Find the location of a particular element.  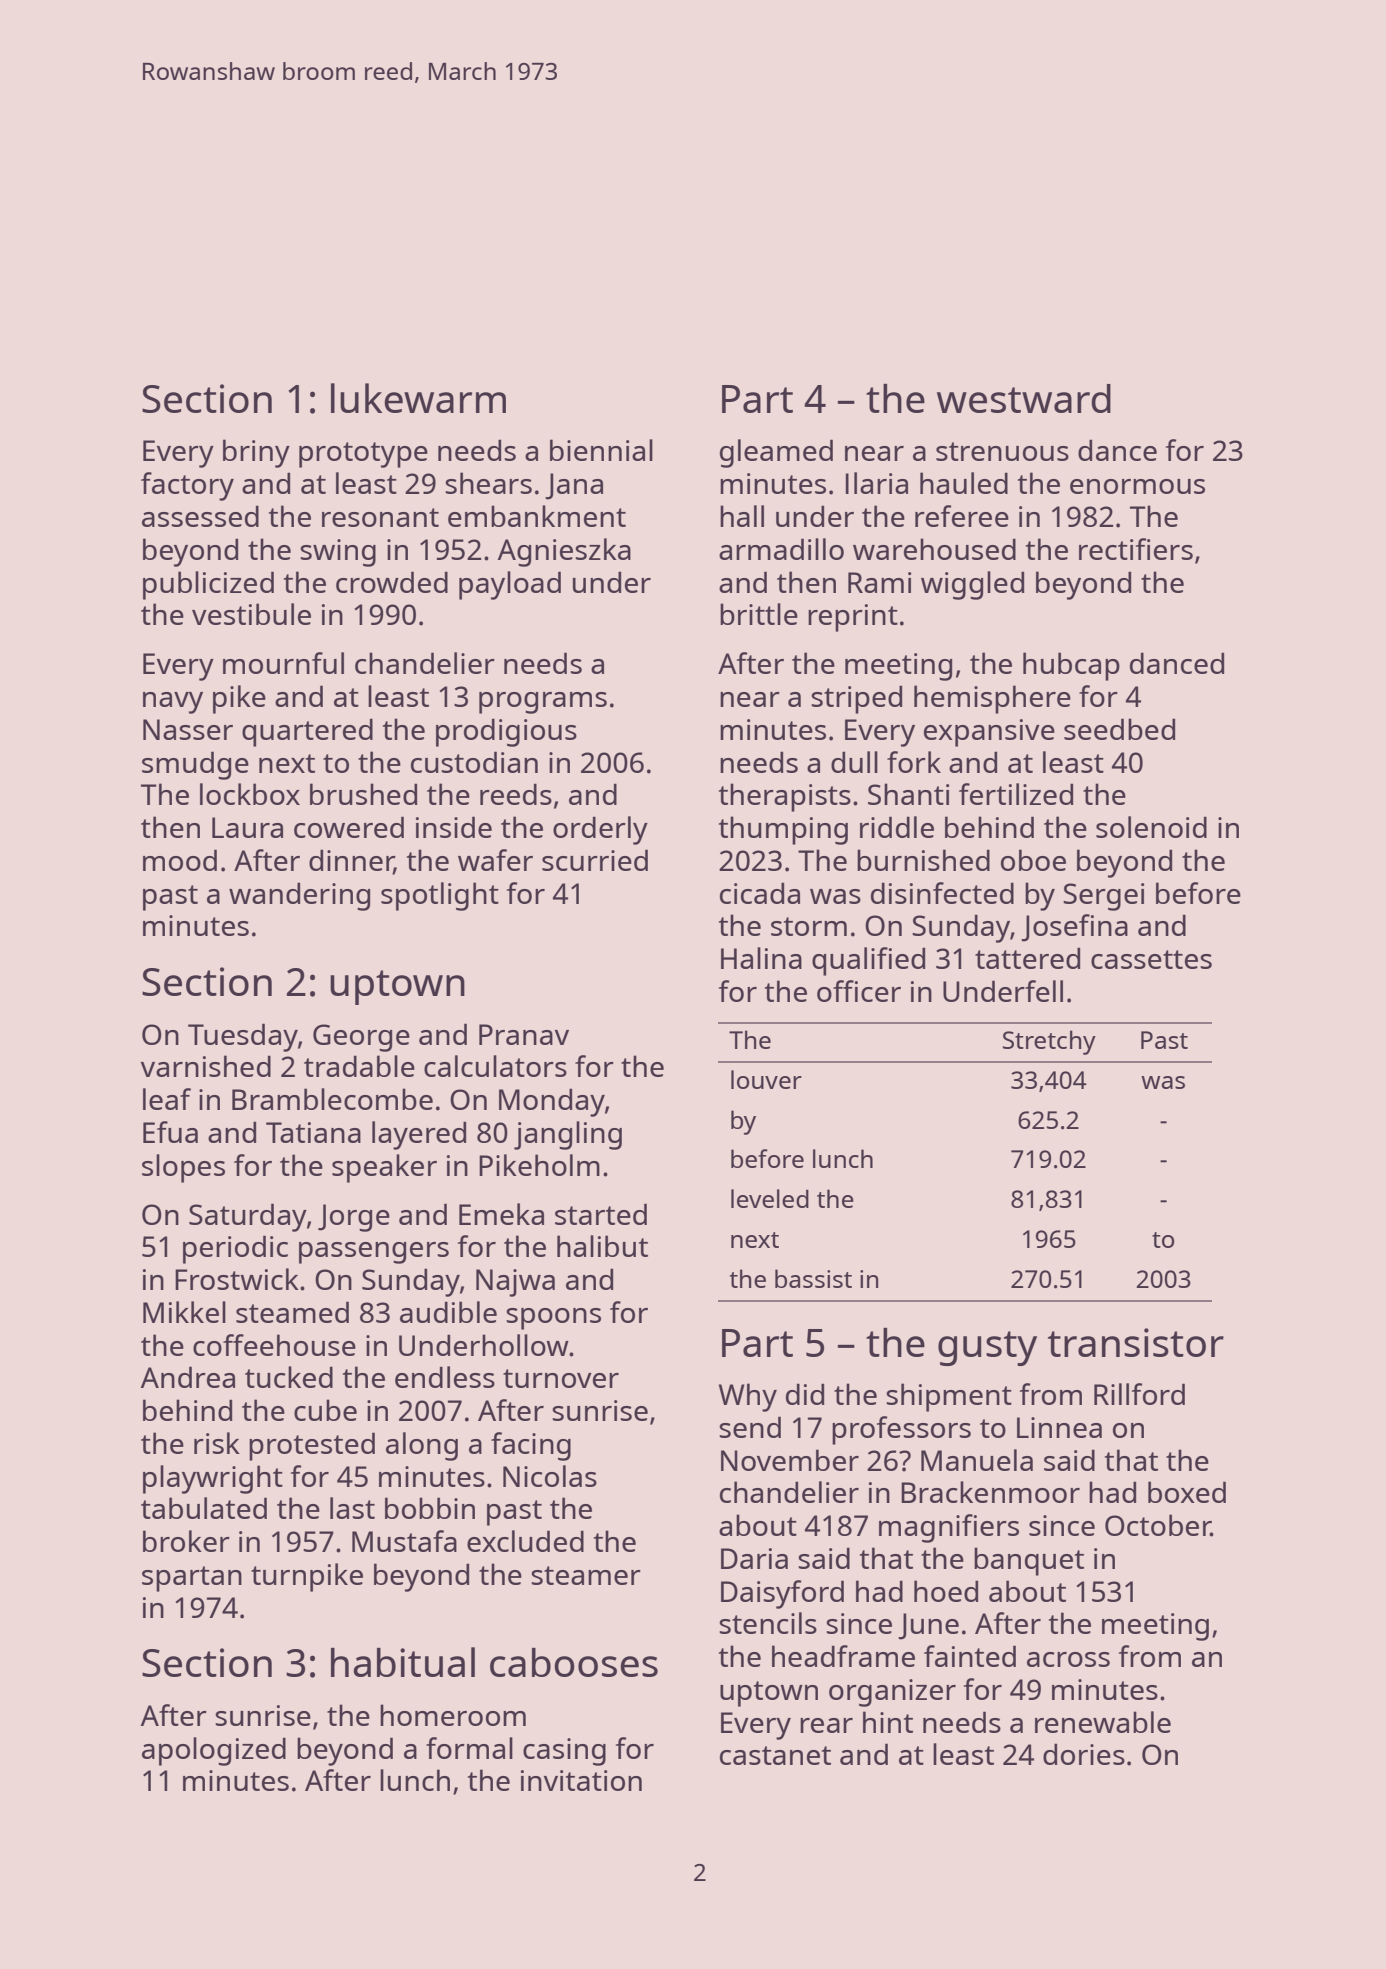

transistor is located at coordinates (1136, 1342).
